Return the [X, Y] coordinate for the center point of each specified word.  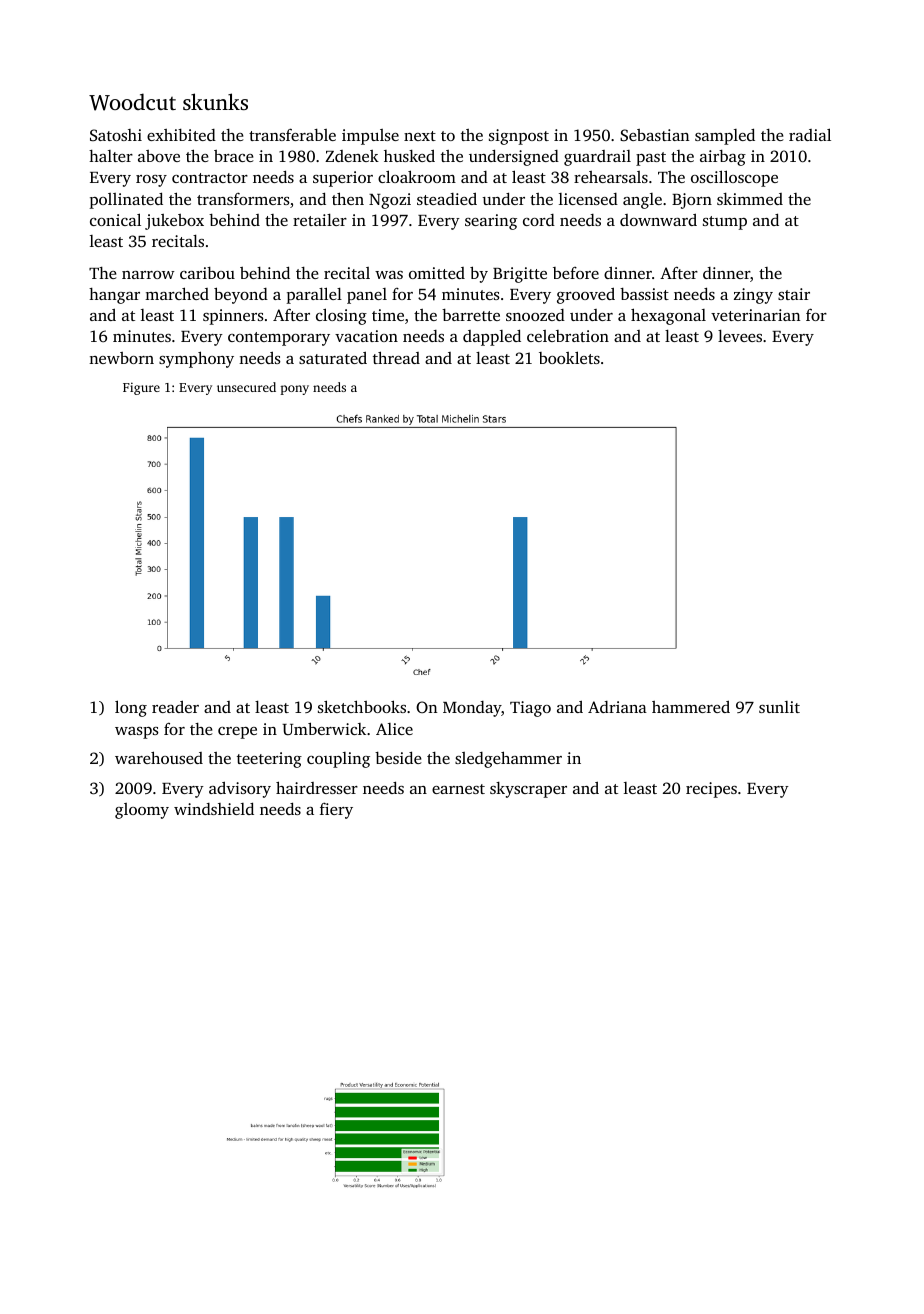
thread [396, 357]
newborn [121, 358]
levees [740, 336]
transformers [243, 198]
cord [539, 220]
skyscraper [528, 790]
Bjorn [692, 201]
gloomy [142, 811]
